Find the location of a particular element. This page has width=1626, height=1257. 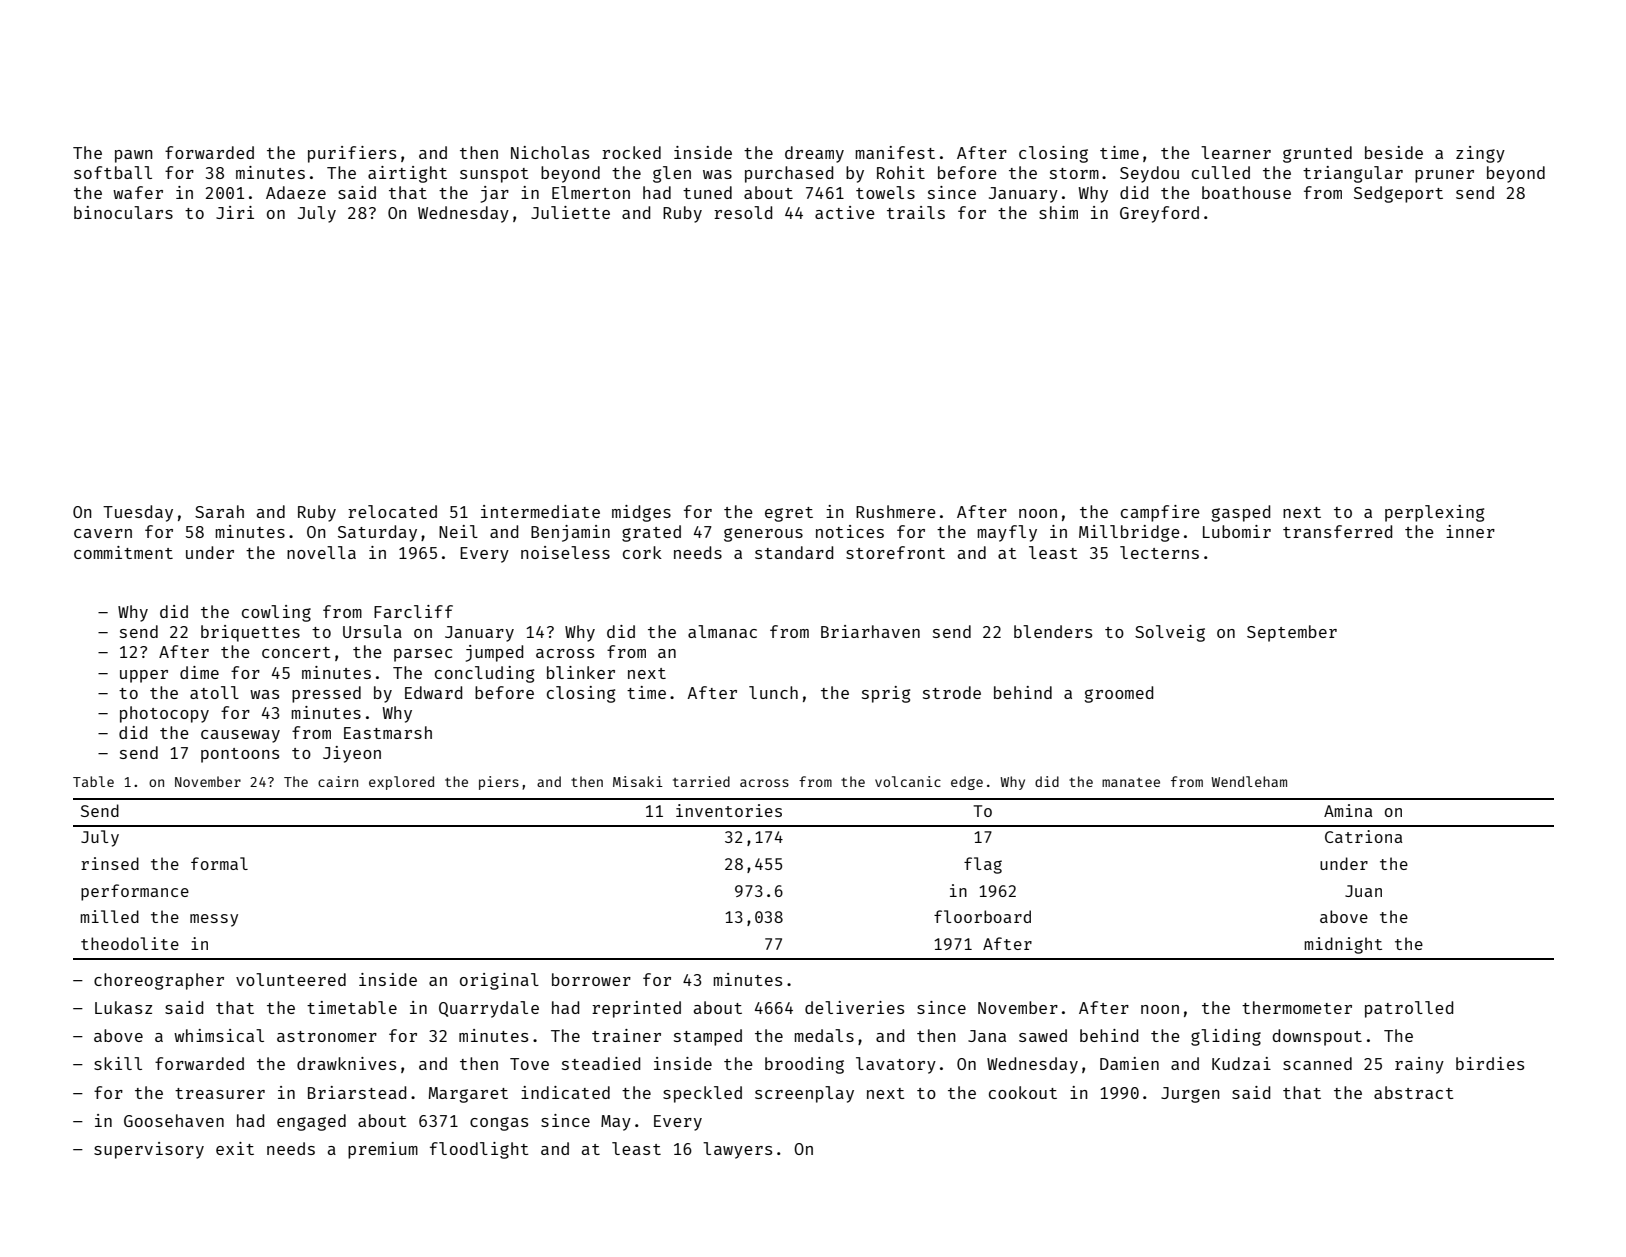

manifest is located at coordinates (895, 152).
